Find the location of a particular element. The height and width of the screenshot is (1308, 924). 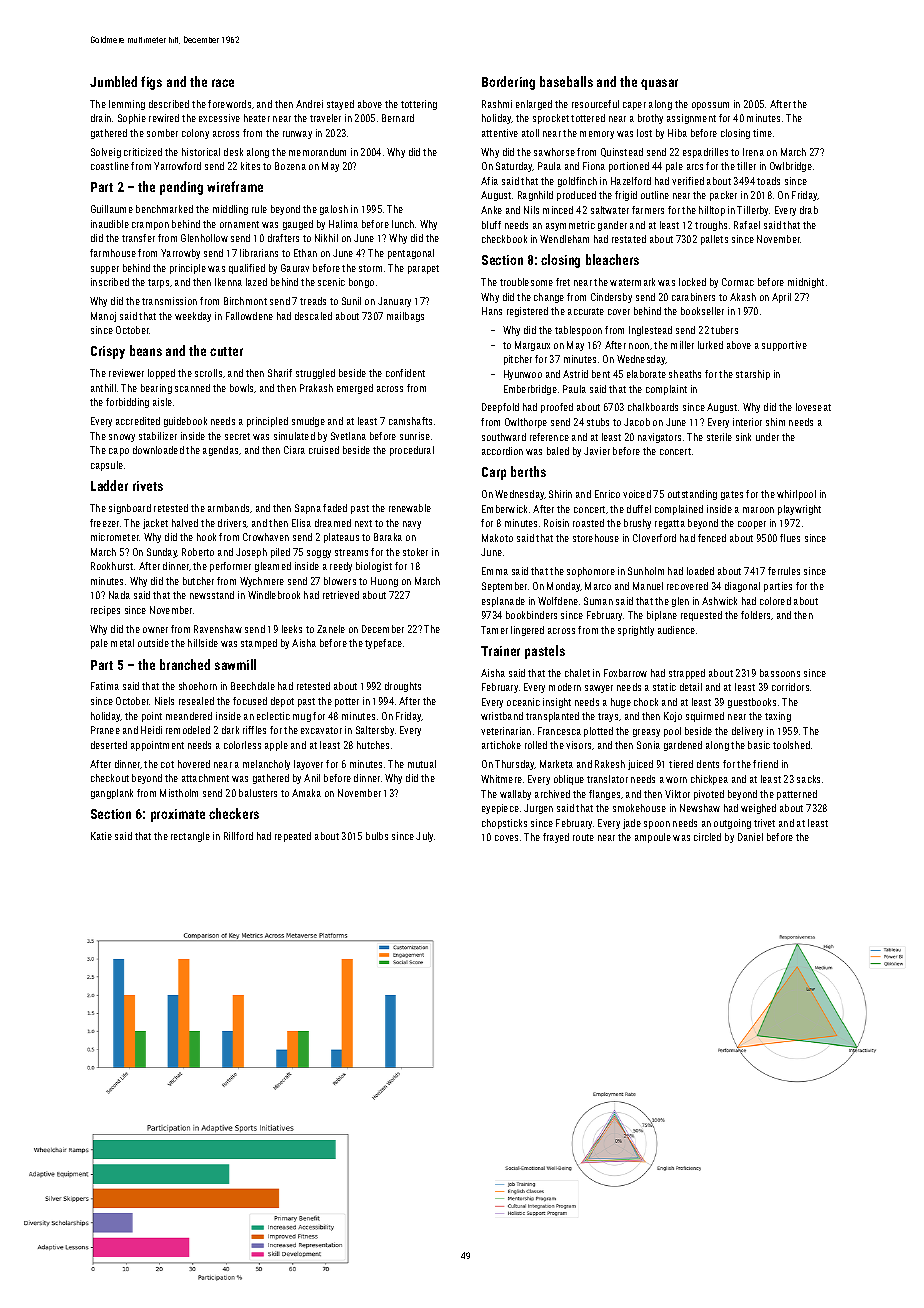

mutual is located at coordinates (422, 764).
